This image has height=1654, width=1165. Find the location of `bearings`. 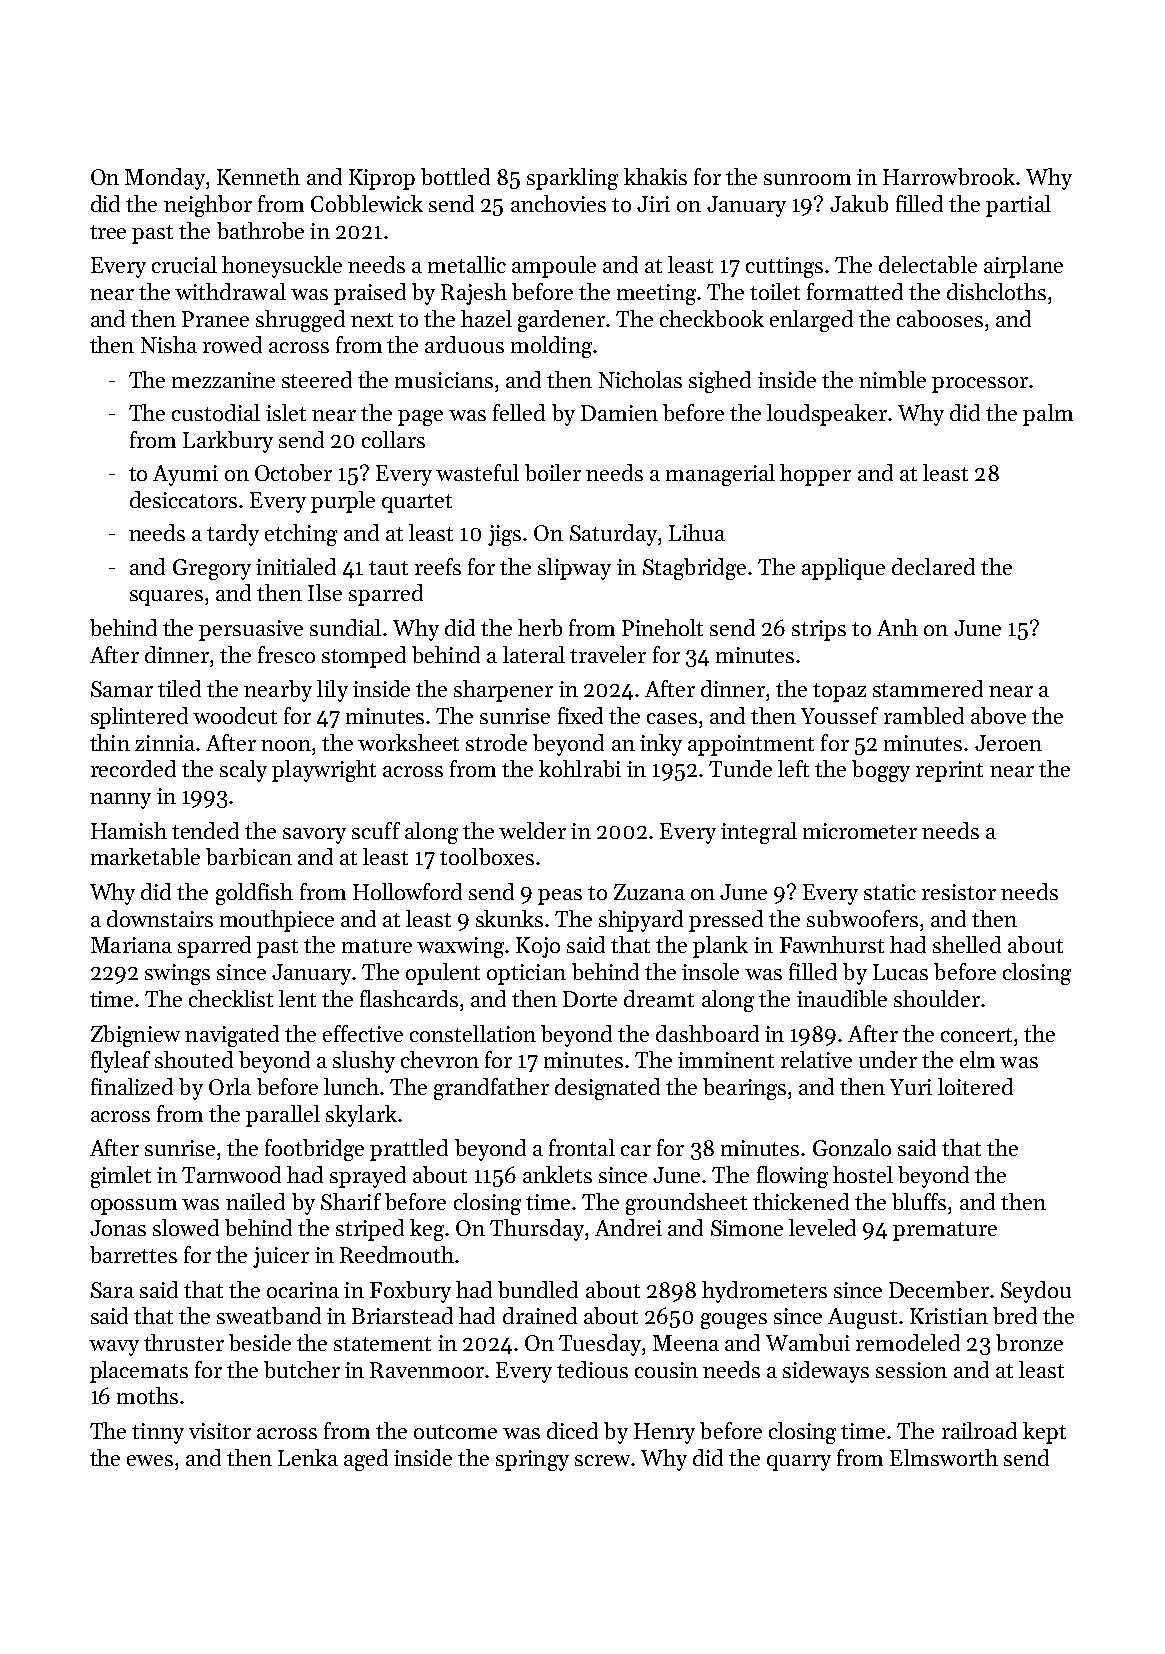

bearings is located at coordinates (744, 1089).
